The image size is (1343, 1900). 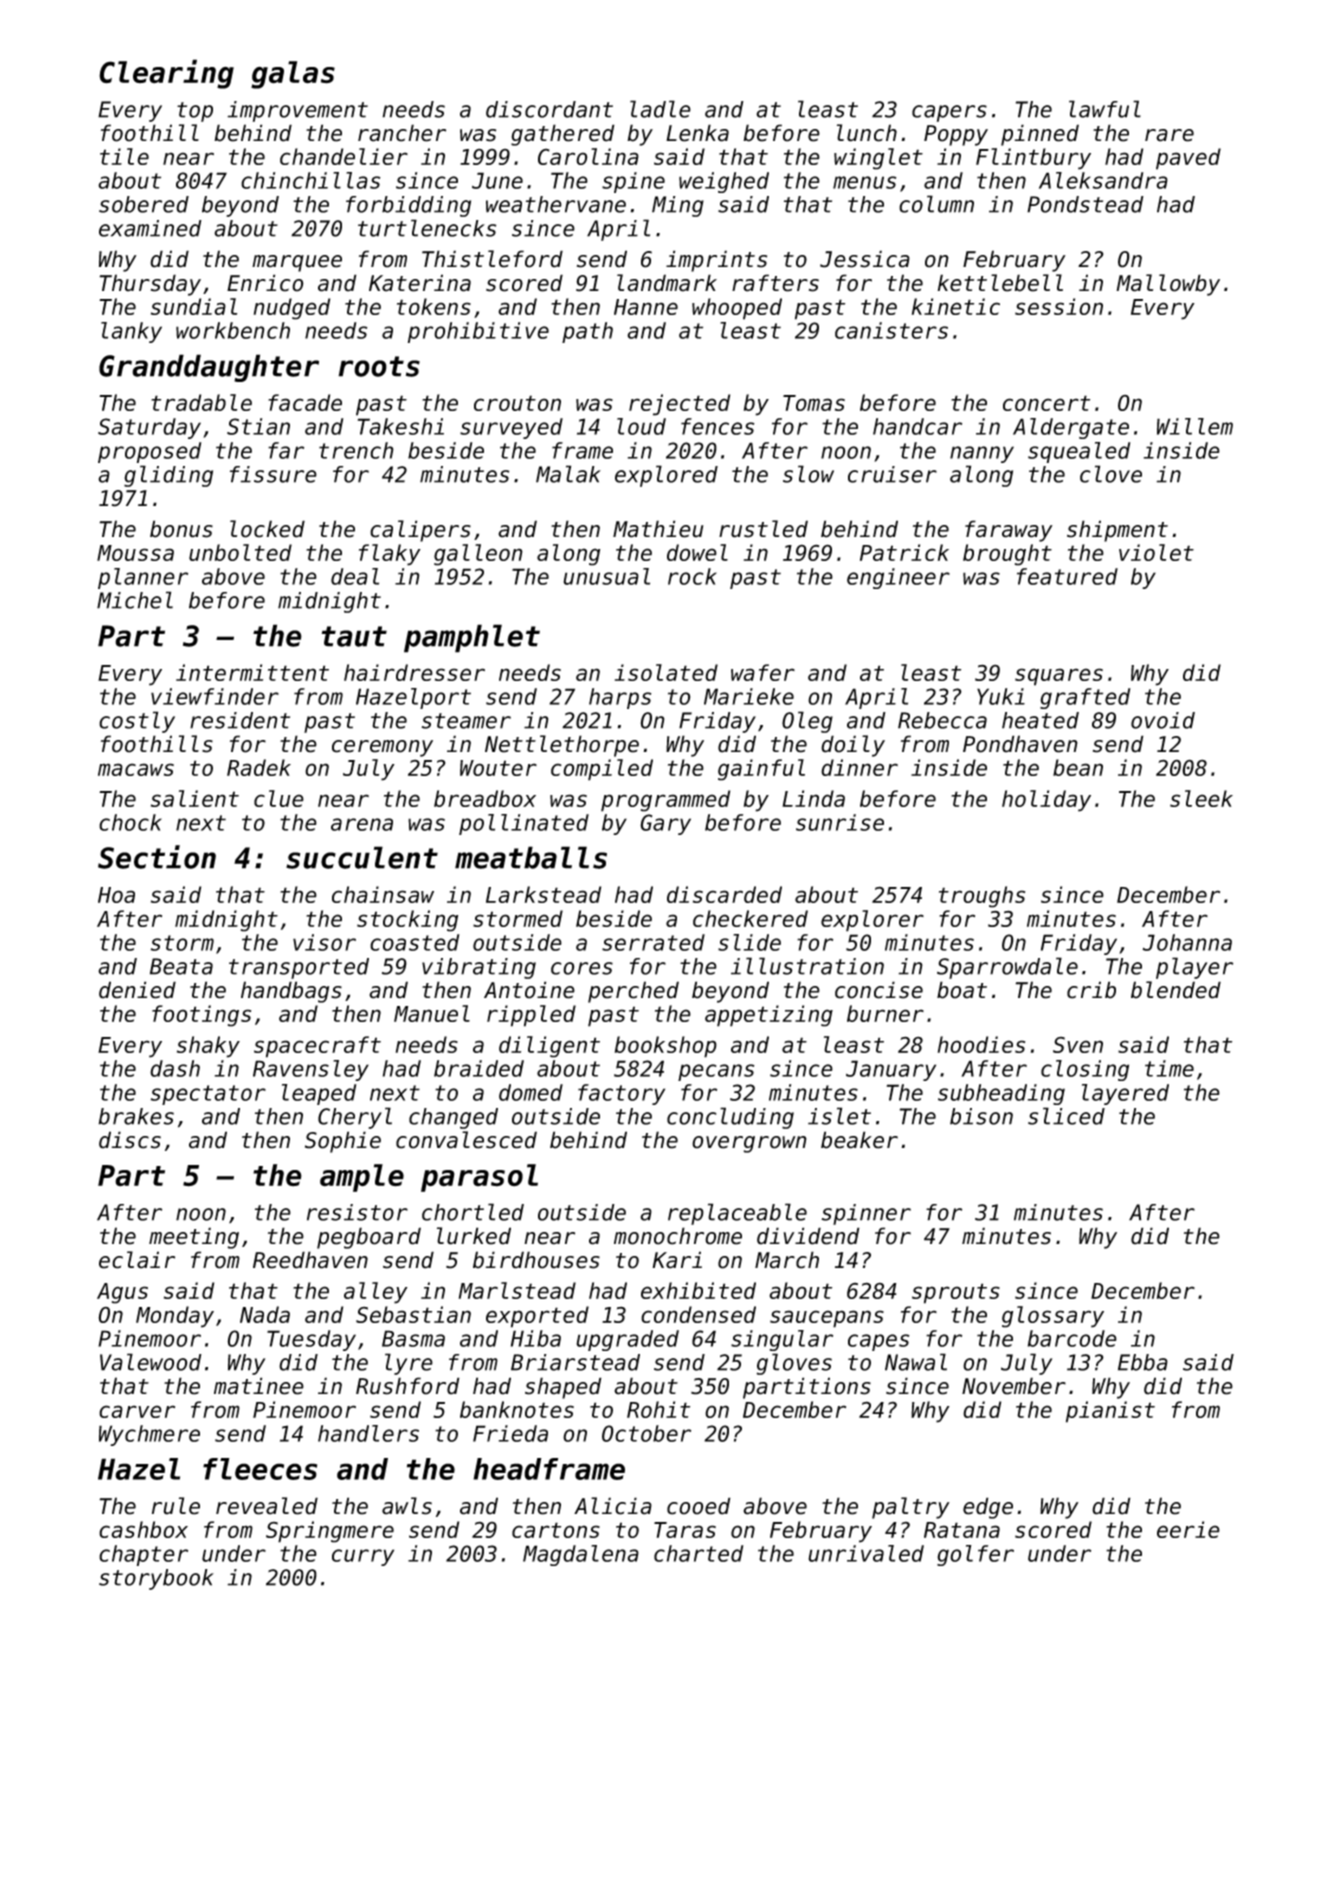 I want to click on matinee, so click(x=259, y=1386).
